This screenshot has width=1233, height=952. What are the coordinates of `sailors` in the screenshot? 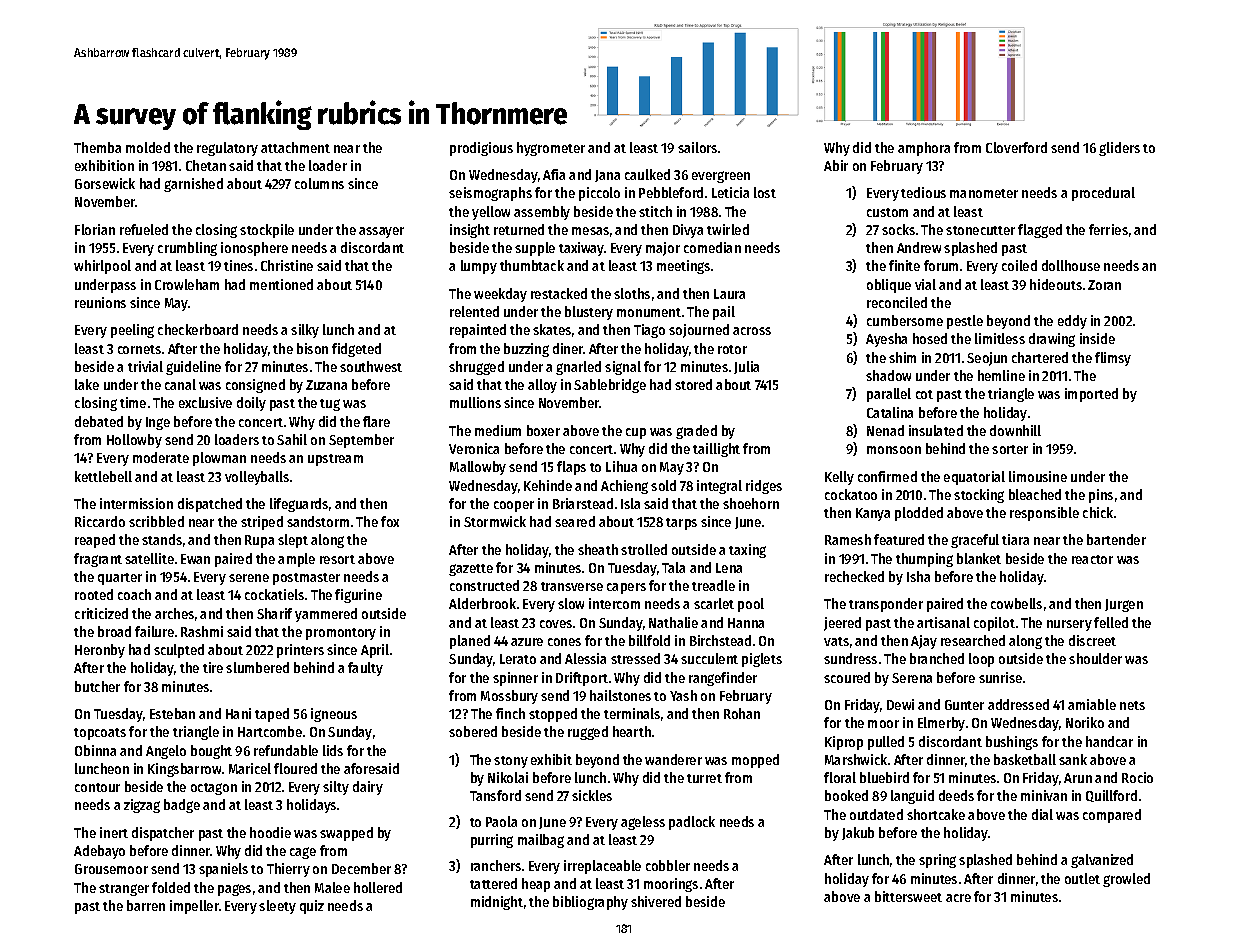 It's located at (697, 147).
